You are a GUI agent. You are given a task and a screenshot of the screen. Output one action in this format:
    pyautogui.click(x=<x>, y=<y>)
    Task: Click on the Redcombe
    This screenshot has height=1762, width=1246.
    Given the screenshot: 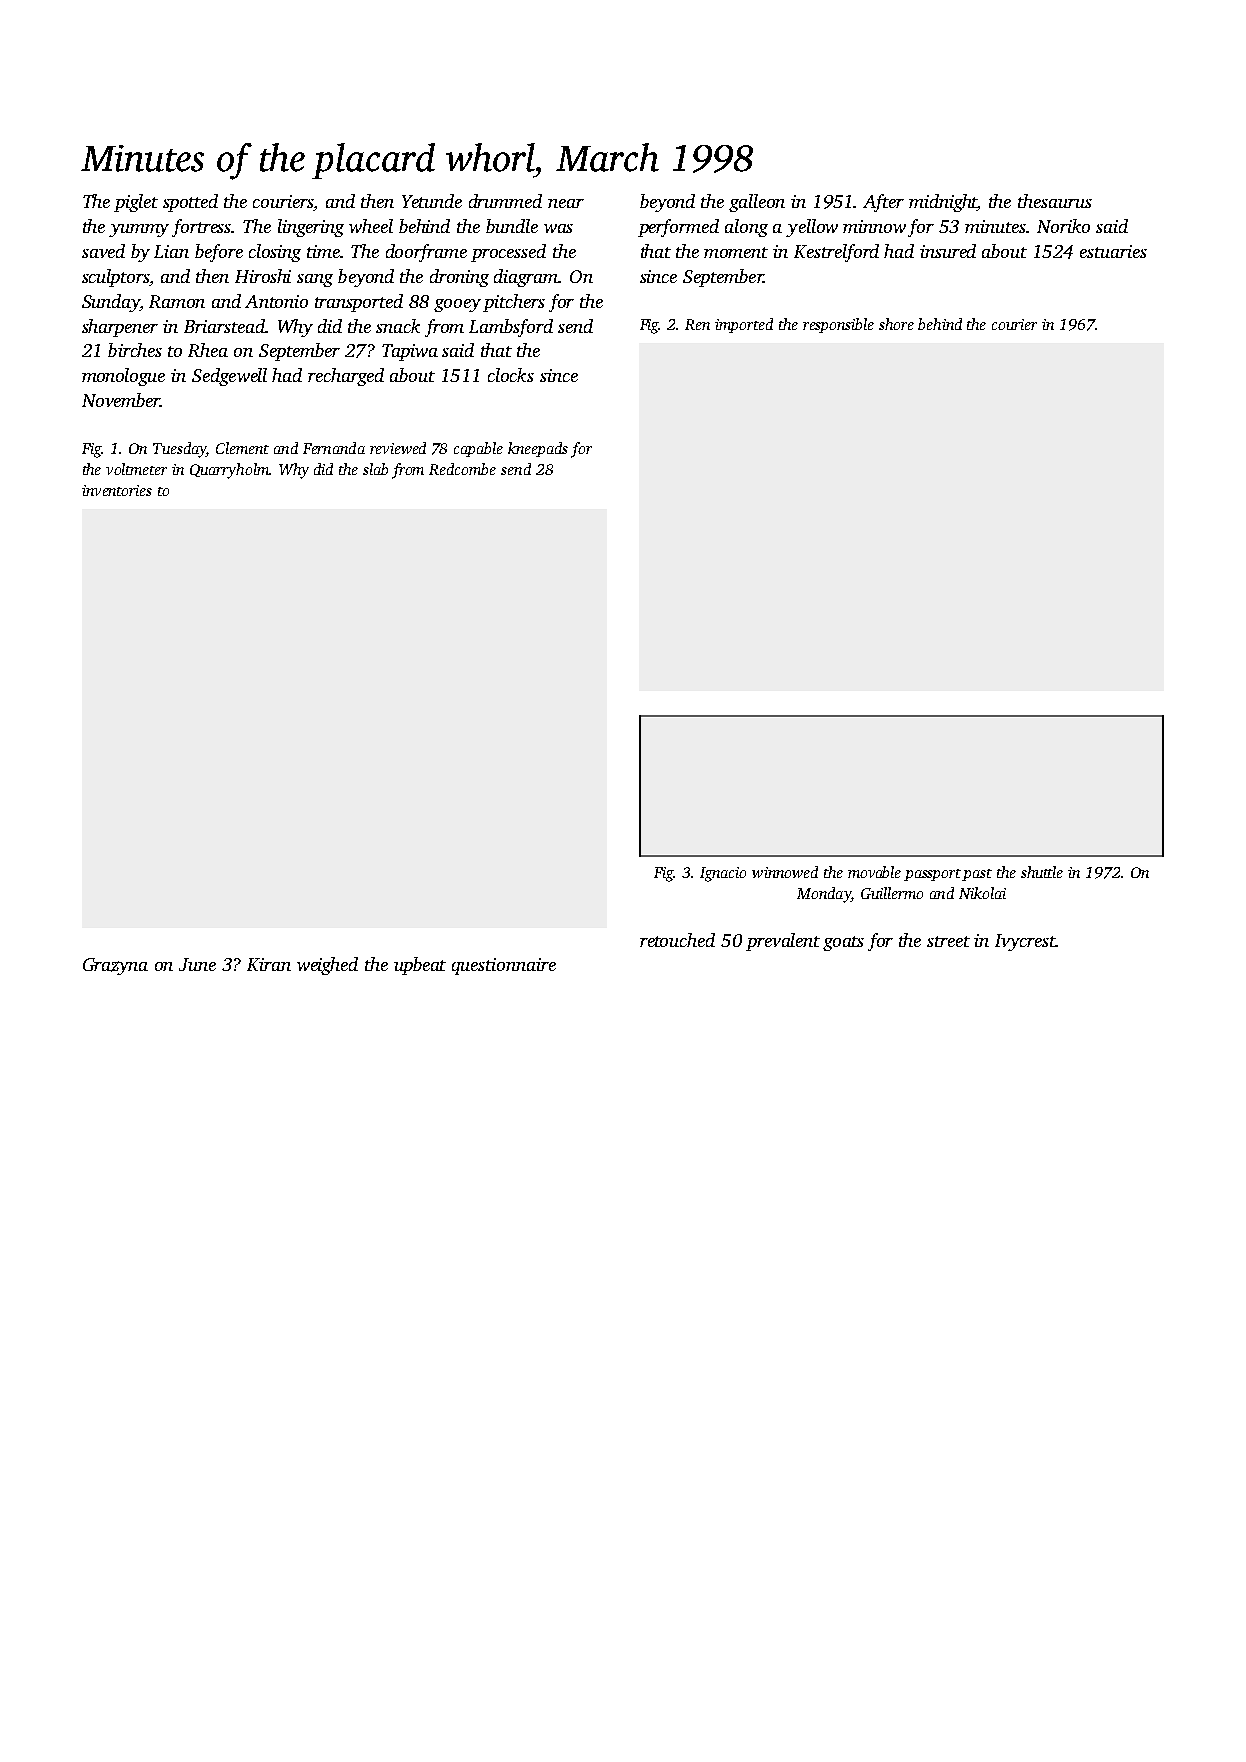 What is the action you would take?
    pyautogui.click(x=462, y=469)
